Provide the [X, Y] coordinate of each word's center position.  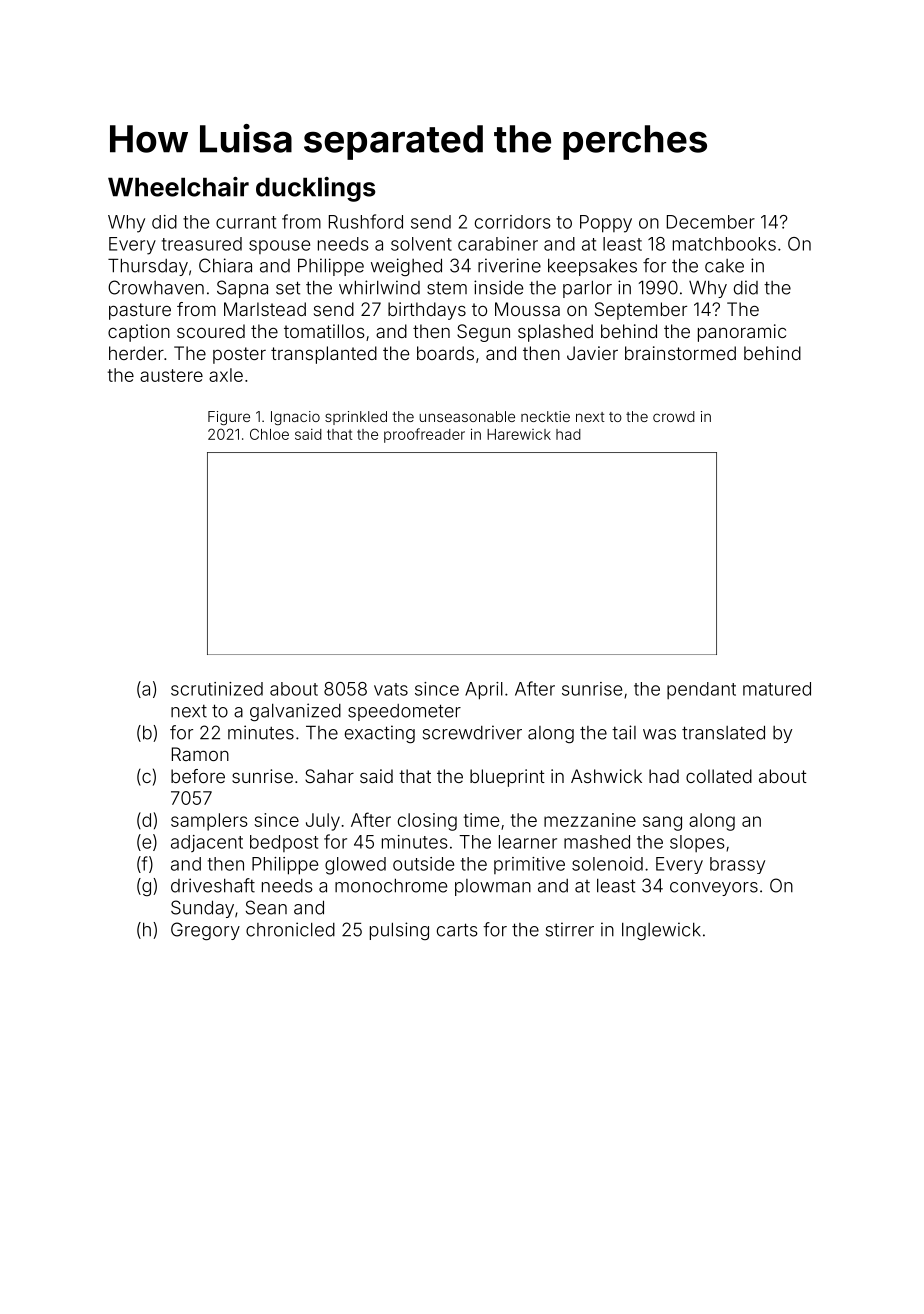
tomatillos [324, 331]
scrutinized [217, 689]
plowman [493, 887]
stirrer [570, 929]
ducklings [315, 189]
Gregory [205, 931]
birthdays [427, 311]
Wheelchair [178, 187]
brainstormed [680, 353]
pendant [701, 690]
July [323, 822]
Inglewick [661, 931]
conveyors [714, 889]
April [484, 691]
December [711, 222]
